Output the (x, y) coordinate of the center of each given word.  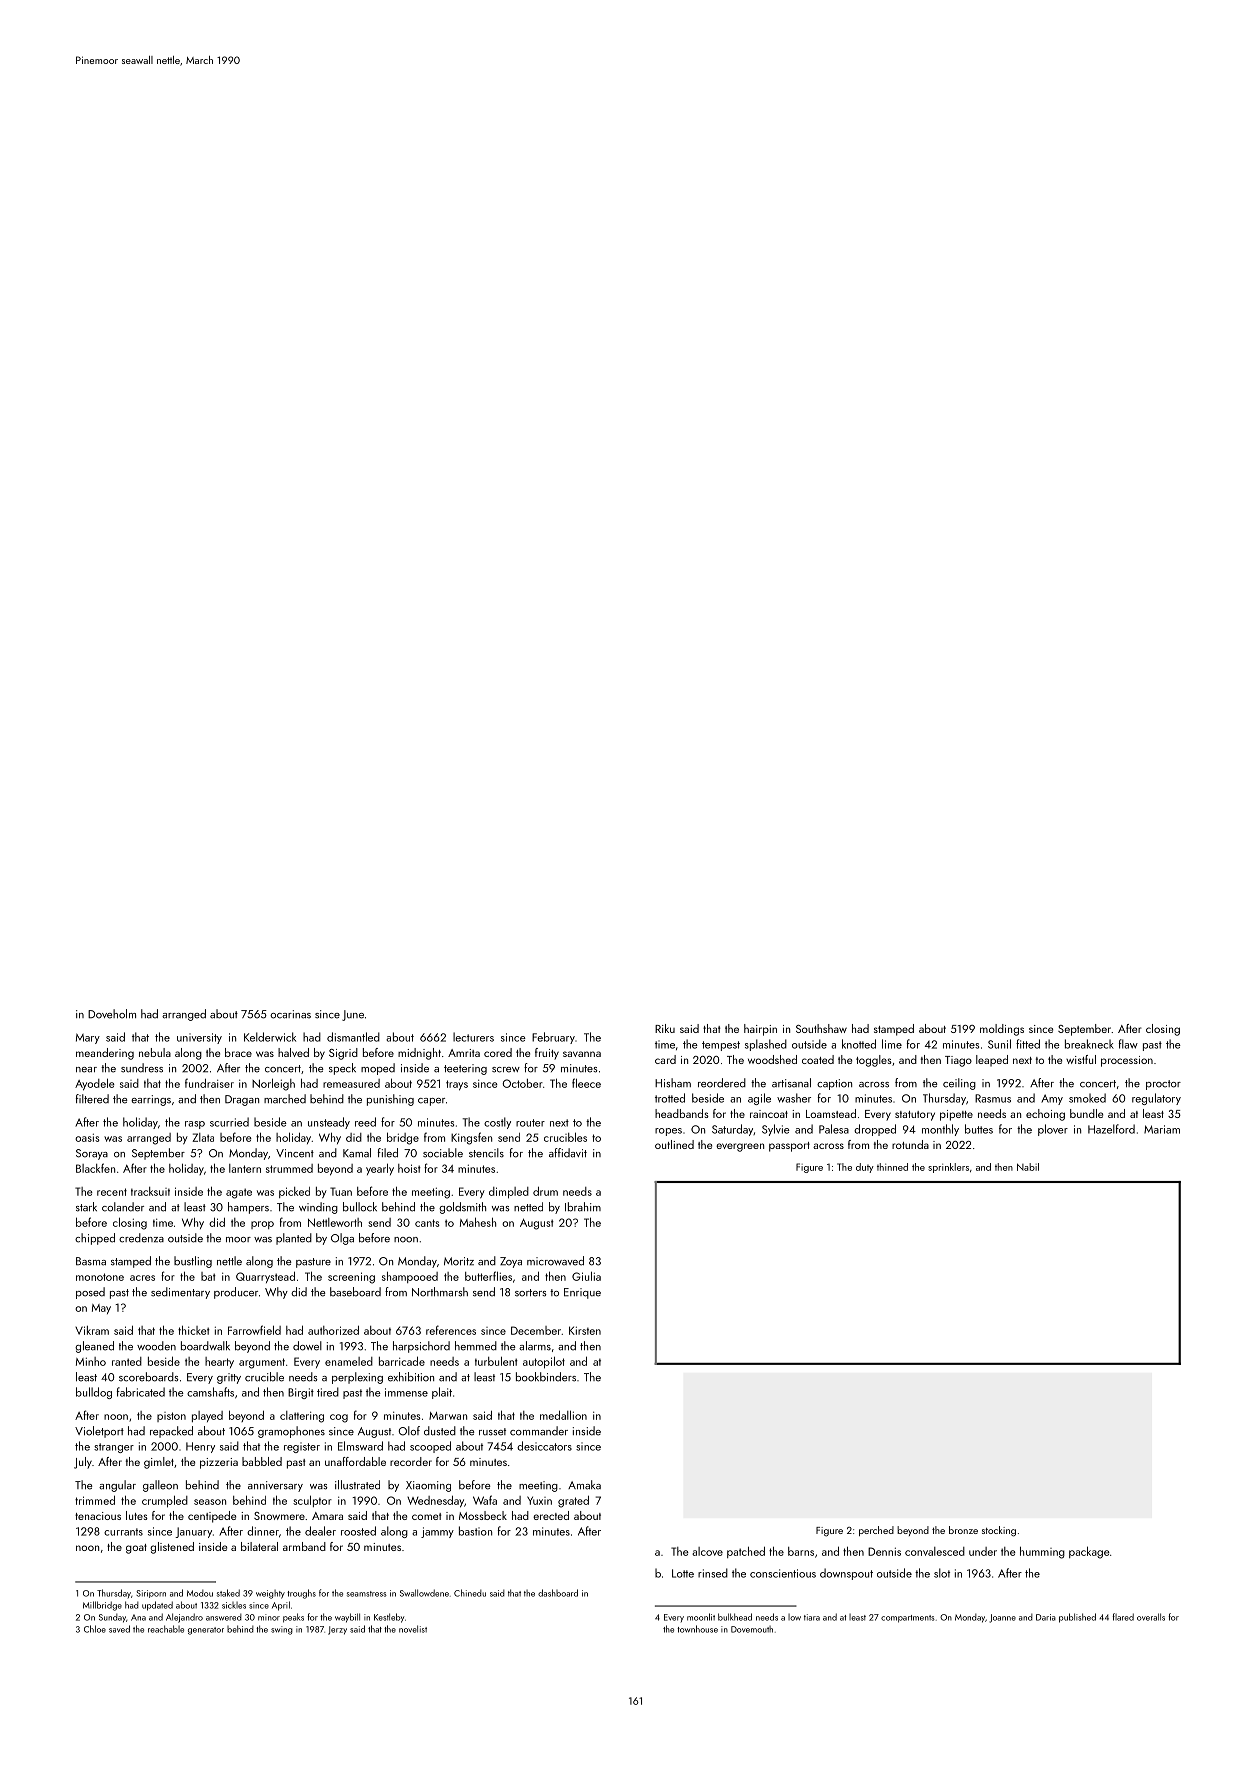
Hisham (673, 1083)
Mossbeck (483, 1515)
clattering (302, 1417)
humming (1042, 1553)
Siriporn (151, 1594)
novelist (413, 1629)
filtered (92, 1099)
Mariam (1162, 1129)
